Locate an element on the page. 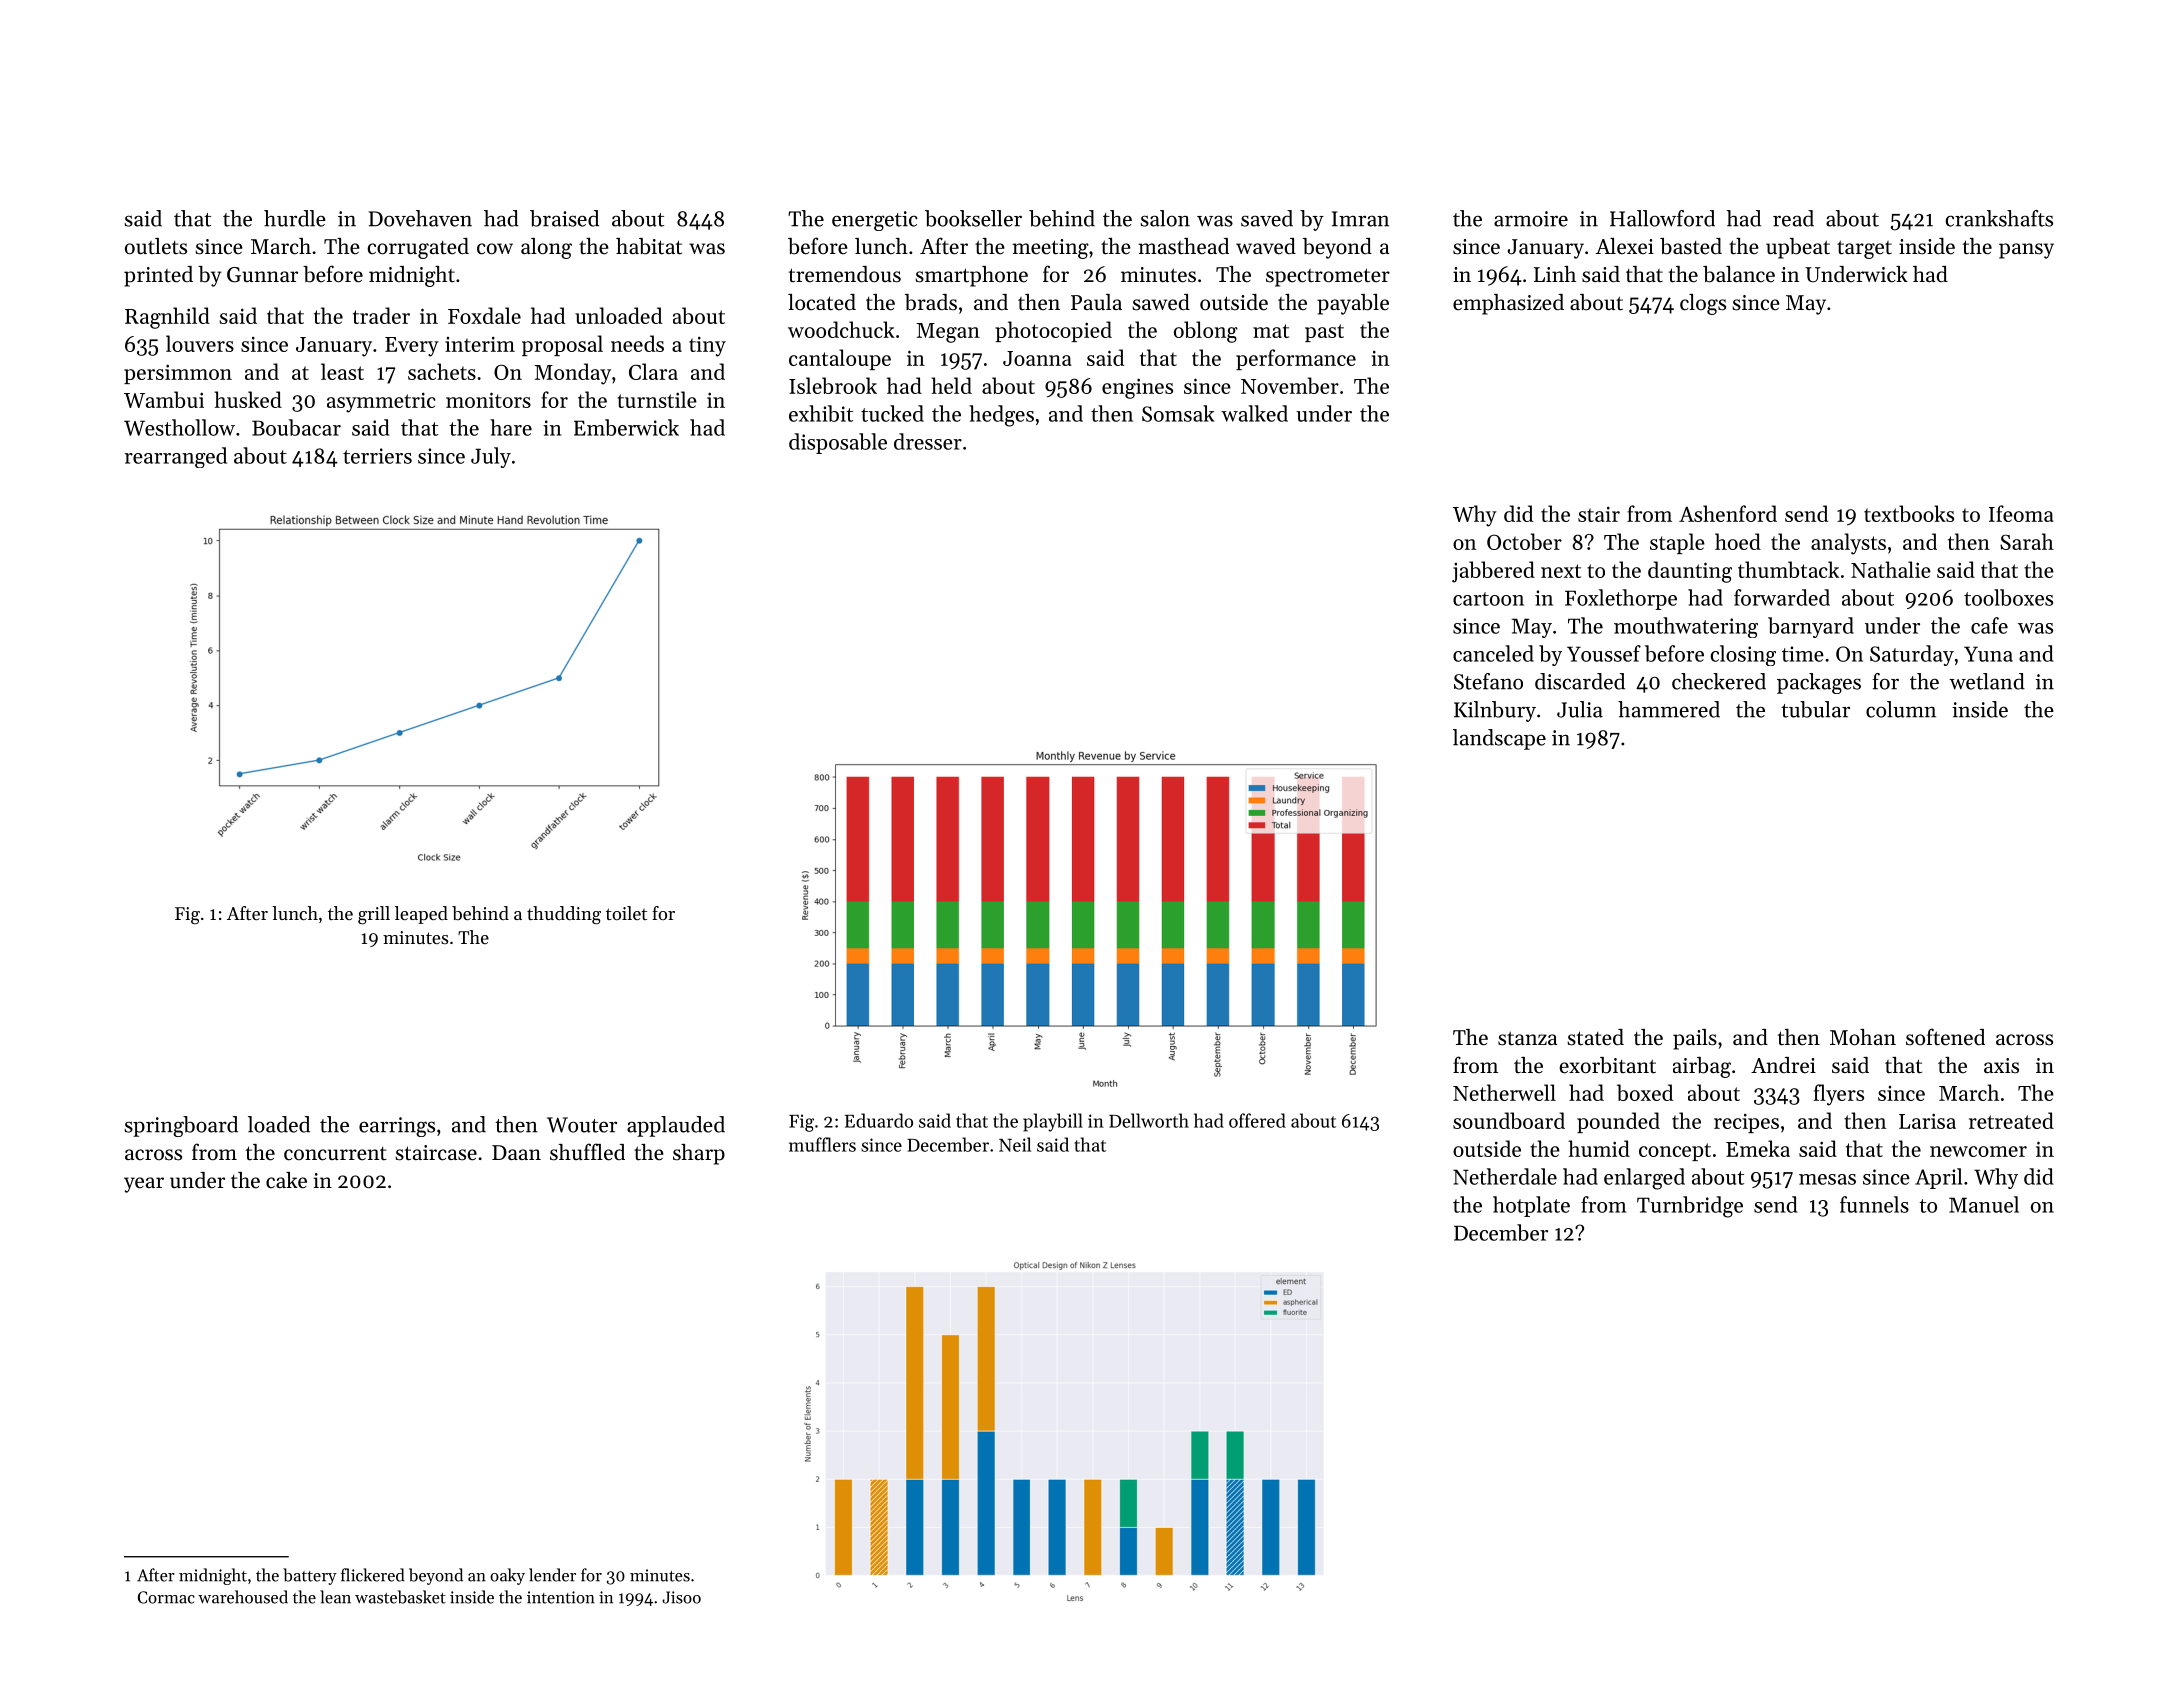  lender is located at coordinates (552, 1575).
